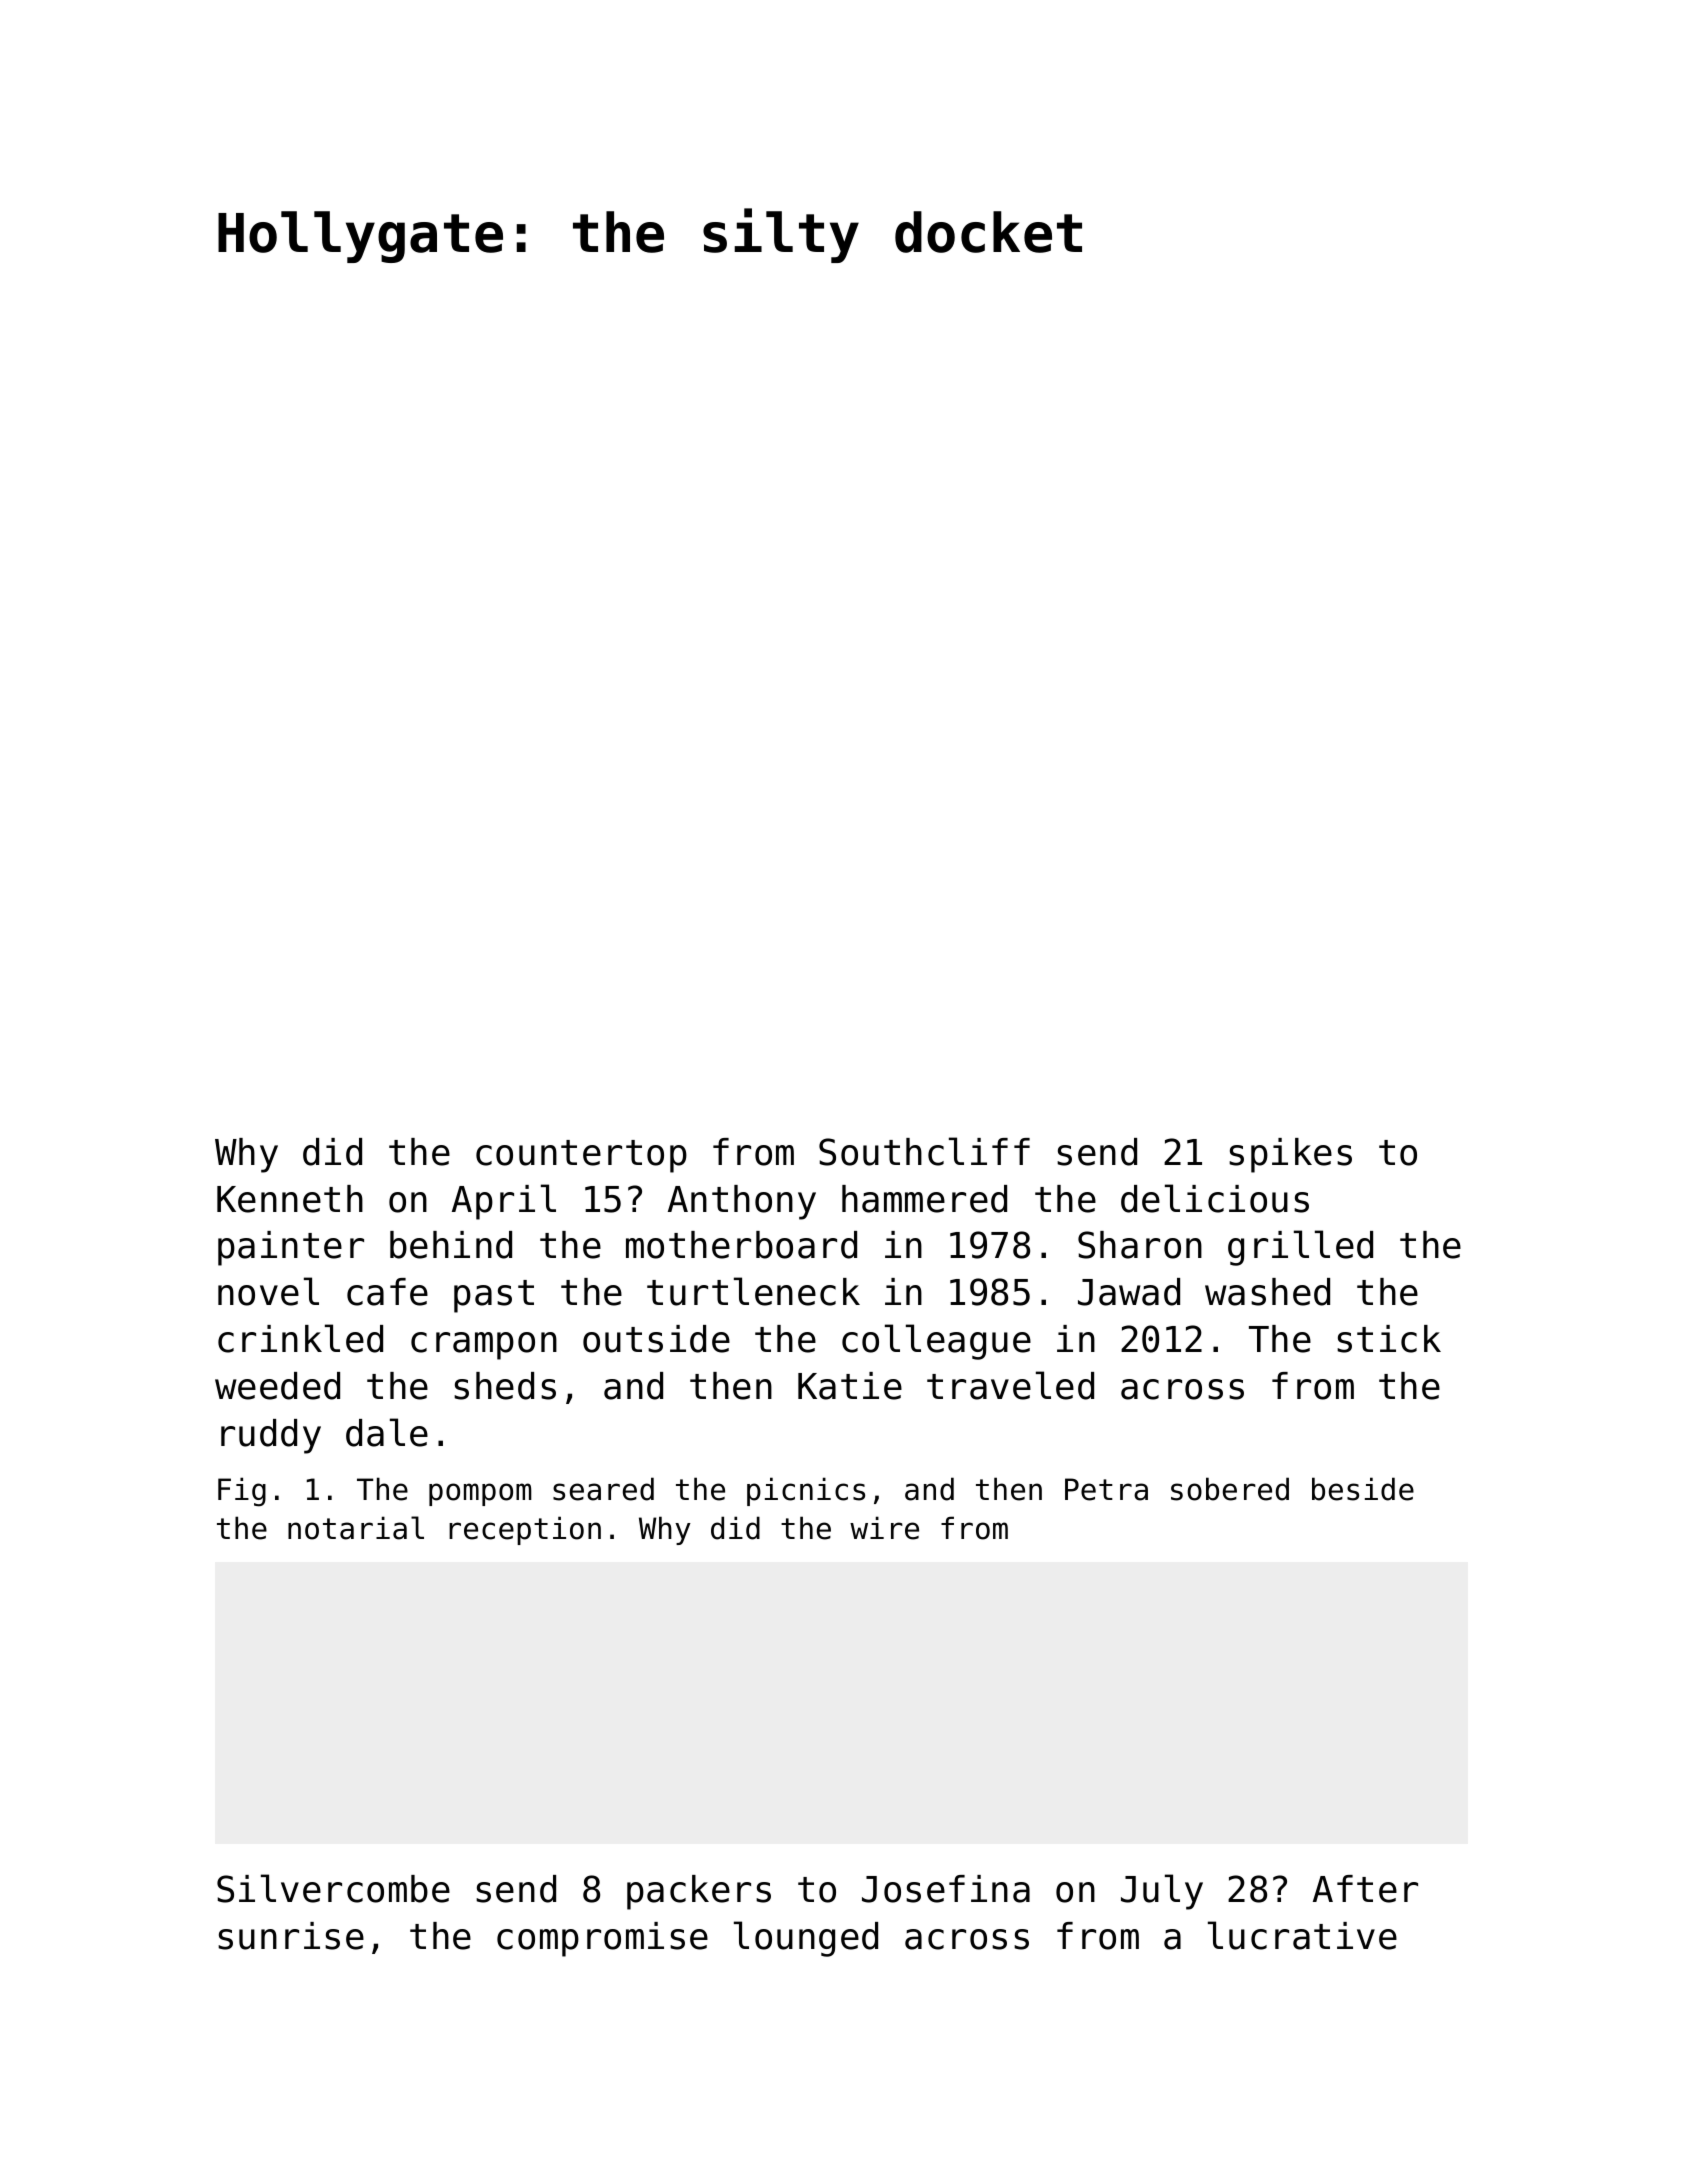  What do you see at coordinates (742, 1202) in the screenshot?
I see `Anthony` at bounding box center [742, 1202].
